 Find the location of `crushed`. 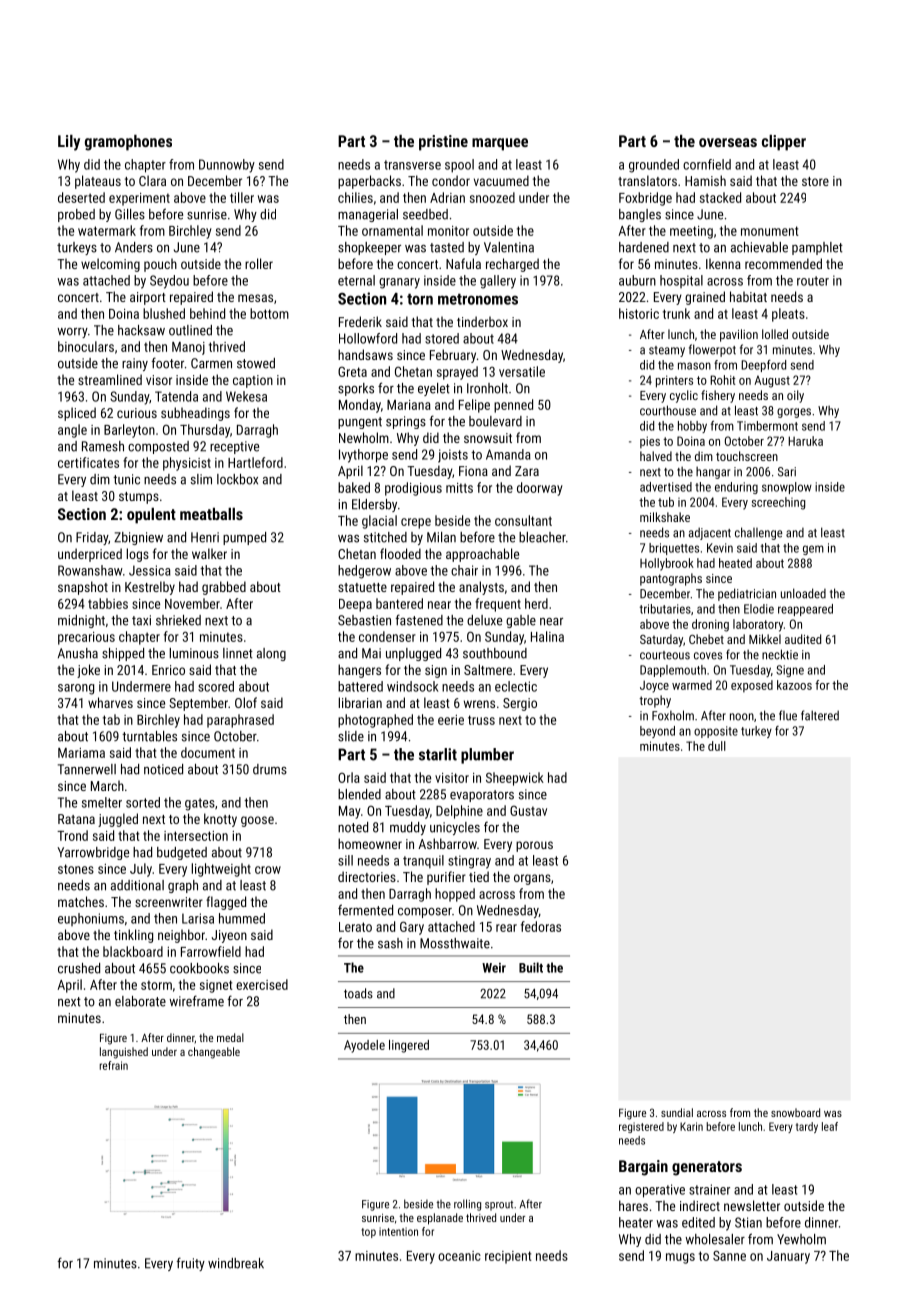

crushed is located at coordinates (79, 968).
